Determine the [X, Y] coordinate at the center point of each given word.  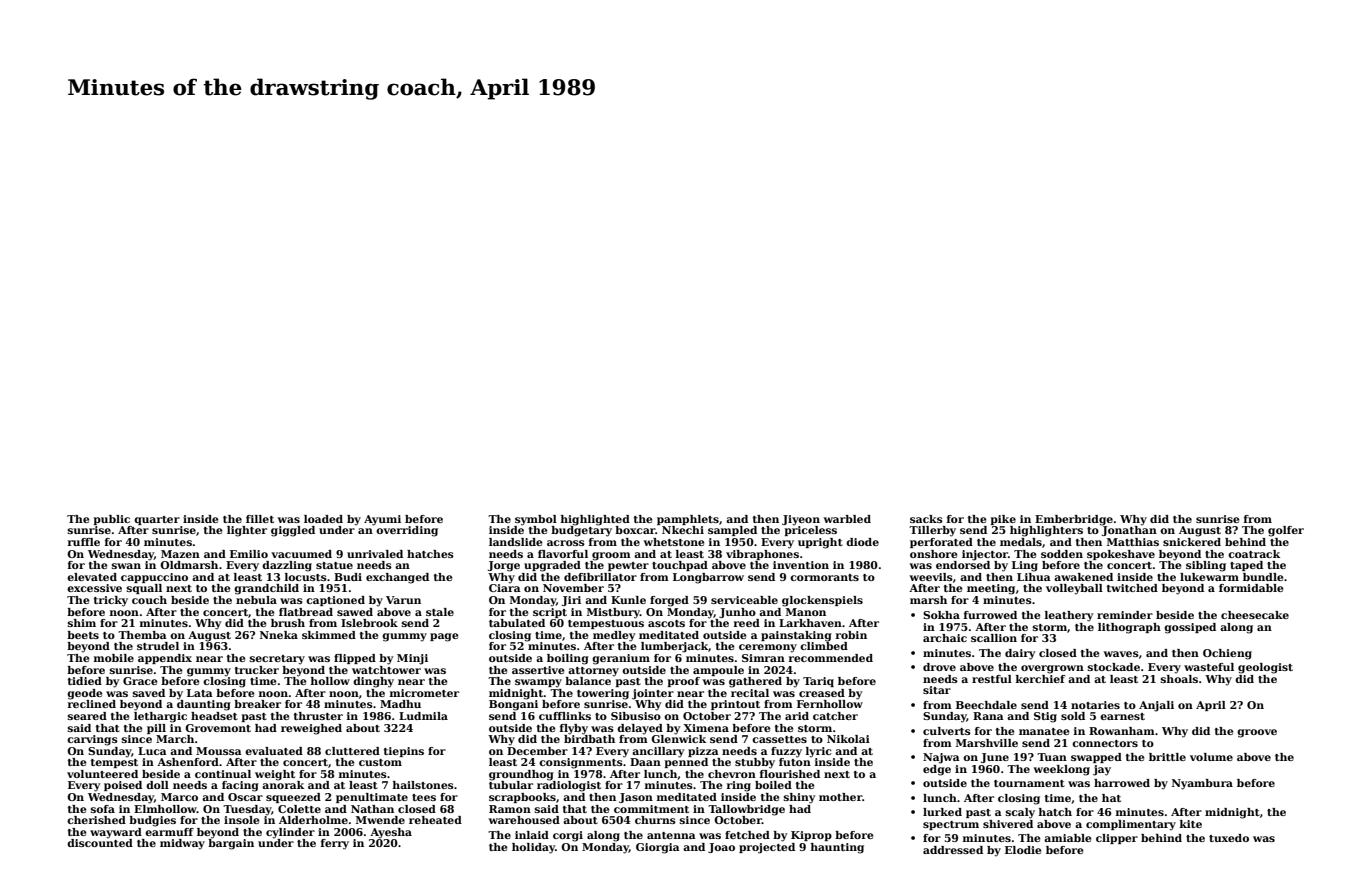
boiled [773, 785]
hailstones [423, 785]
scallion [994, 638]
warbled [847, 519]
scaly [1020, 813]
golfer [1286, 531]
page [444, 637]
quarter [157, 520]
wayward [116, 833]
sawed [355, 612]
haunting [837, 848]
